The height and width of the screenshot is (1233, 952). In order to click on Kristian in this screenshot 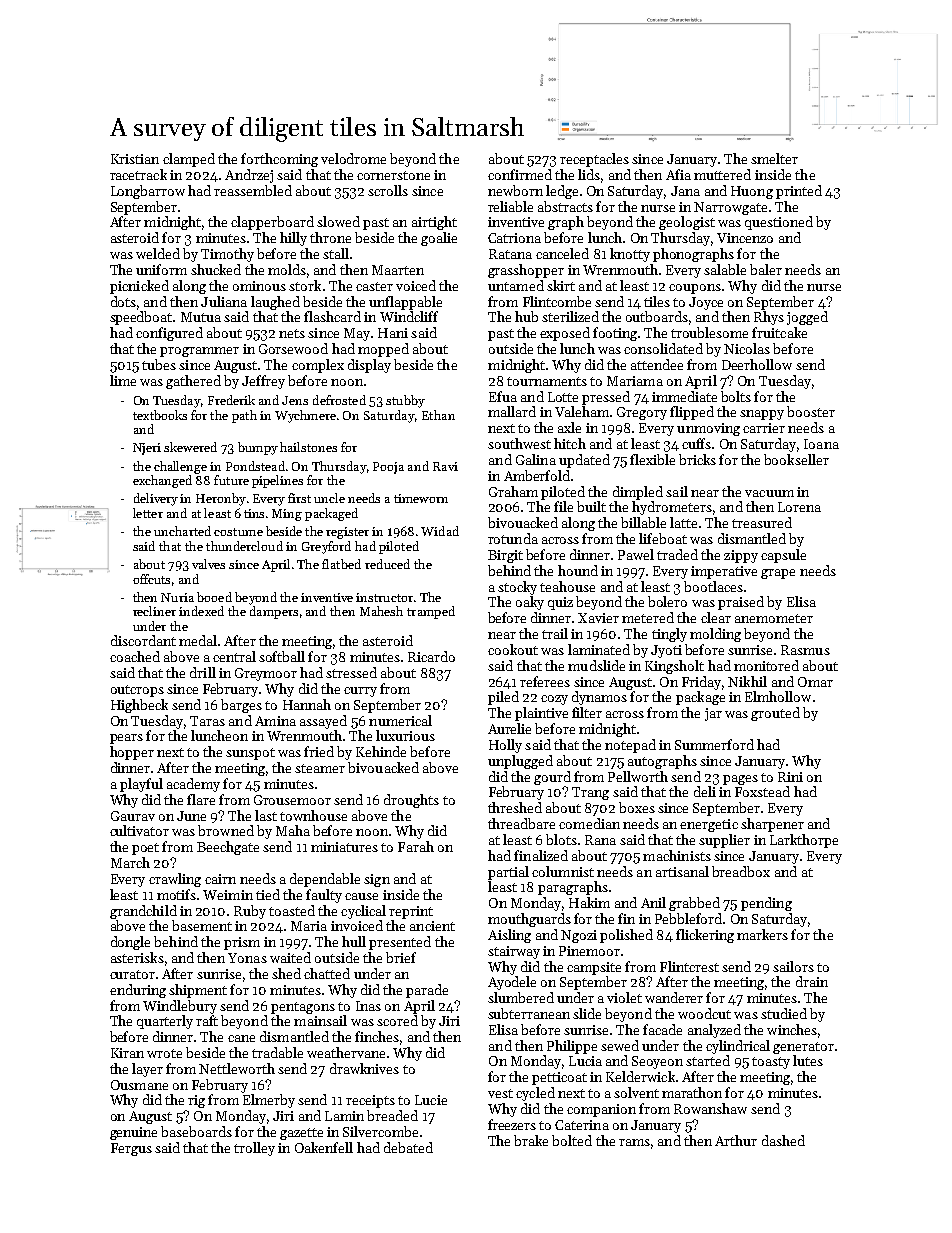, I will do `click(135, 159)`.
